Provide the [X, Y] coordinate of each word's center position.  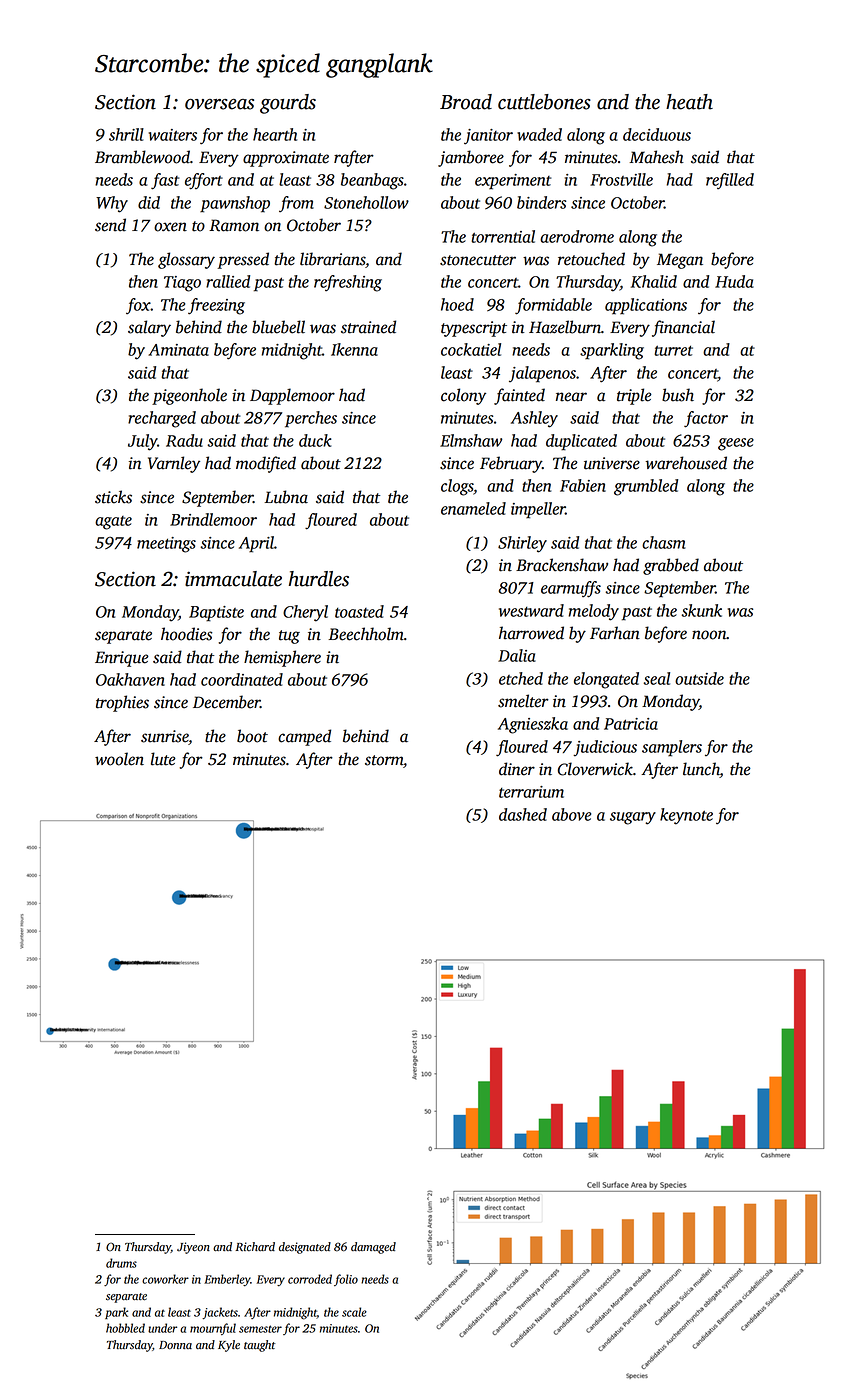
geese [736, 444]
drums [121, 1263]
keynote [686, 816]
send [110, 225]
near [571, 397]
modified [266, 464]
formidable [553, 306]
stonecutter [478, 260]
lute [163, 759]
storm [384, 760]
